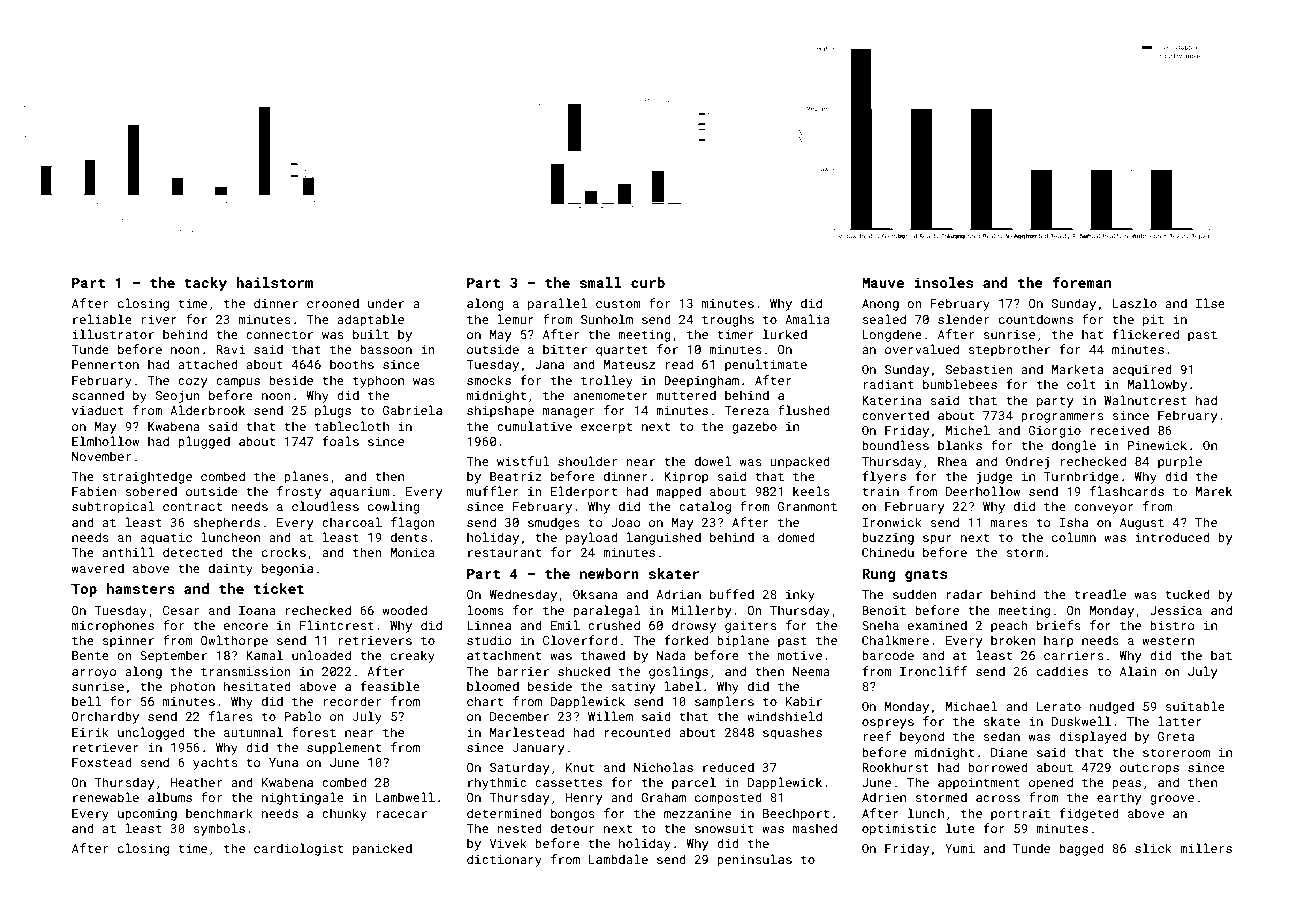 The height and width of the screenshot is (924, 1308). Describe the element at coordinates (785, 334) in the screenshot. I see `lurked` at that location.
